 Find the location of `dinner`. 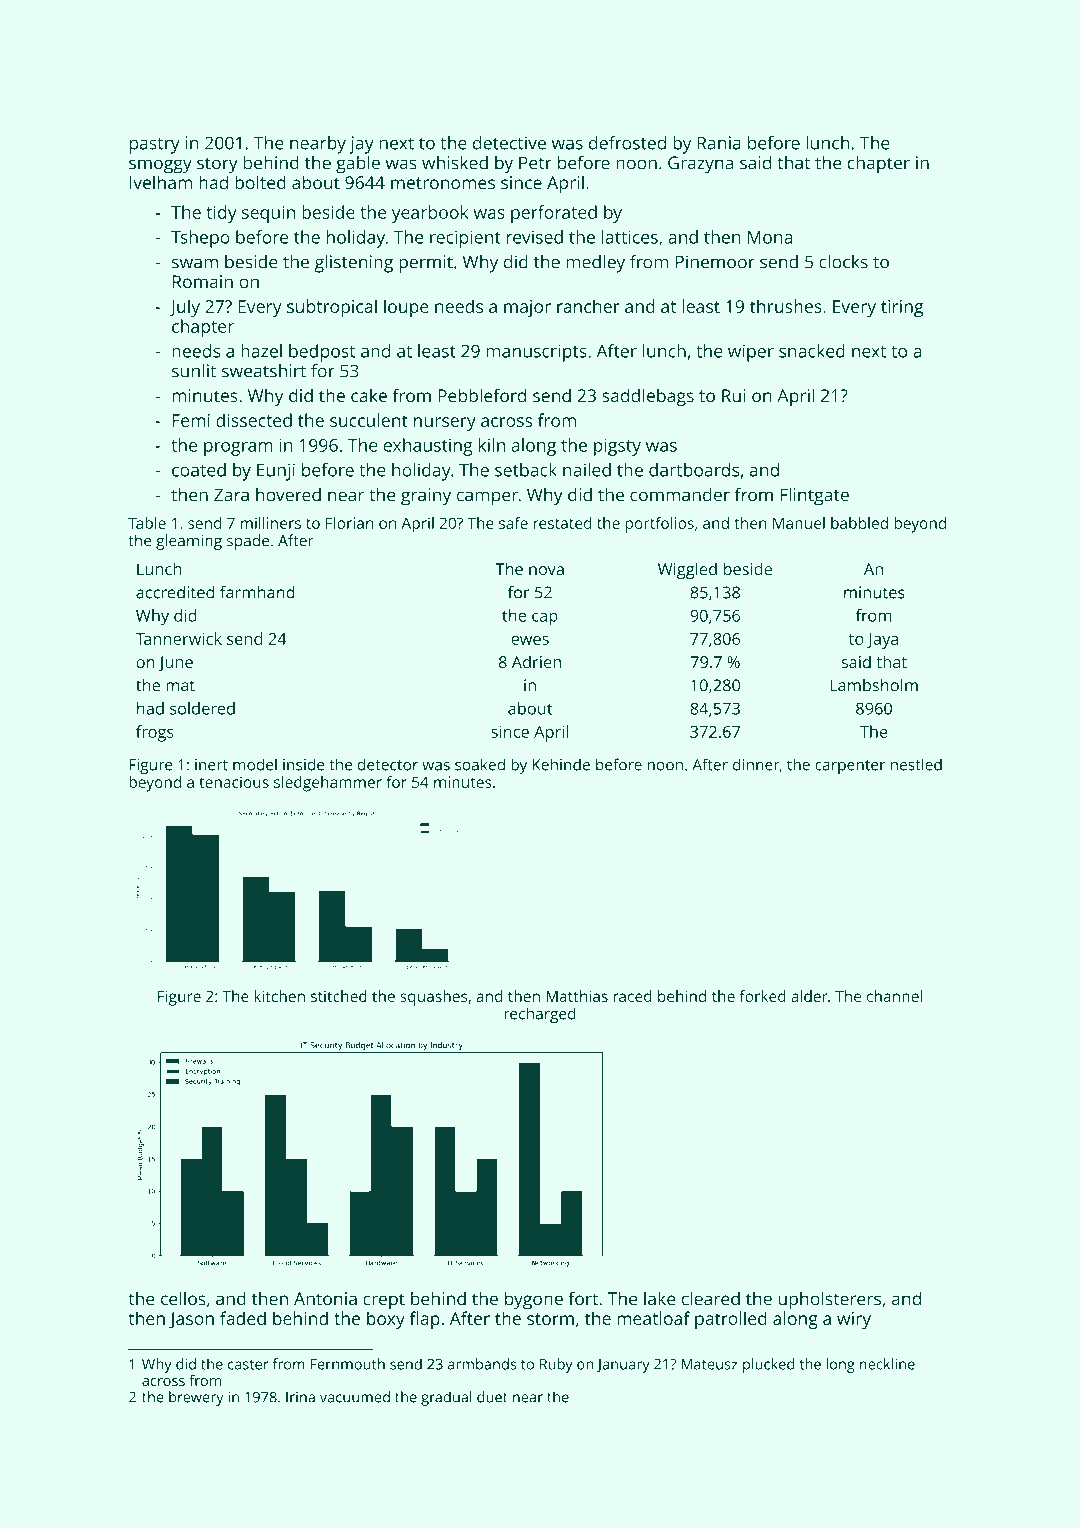

dinner is located at coordinates (756, 764).
